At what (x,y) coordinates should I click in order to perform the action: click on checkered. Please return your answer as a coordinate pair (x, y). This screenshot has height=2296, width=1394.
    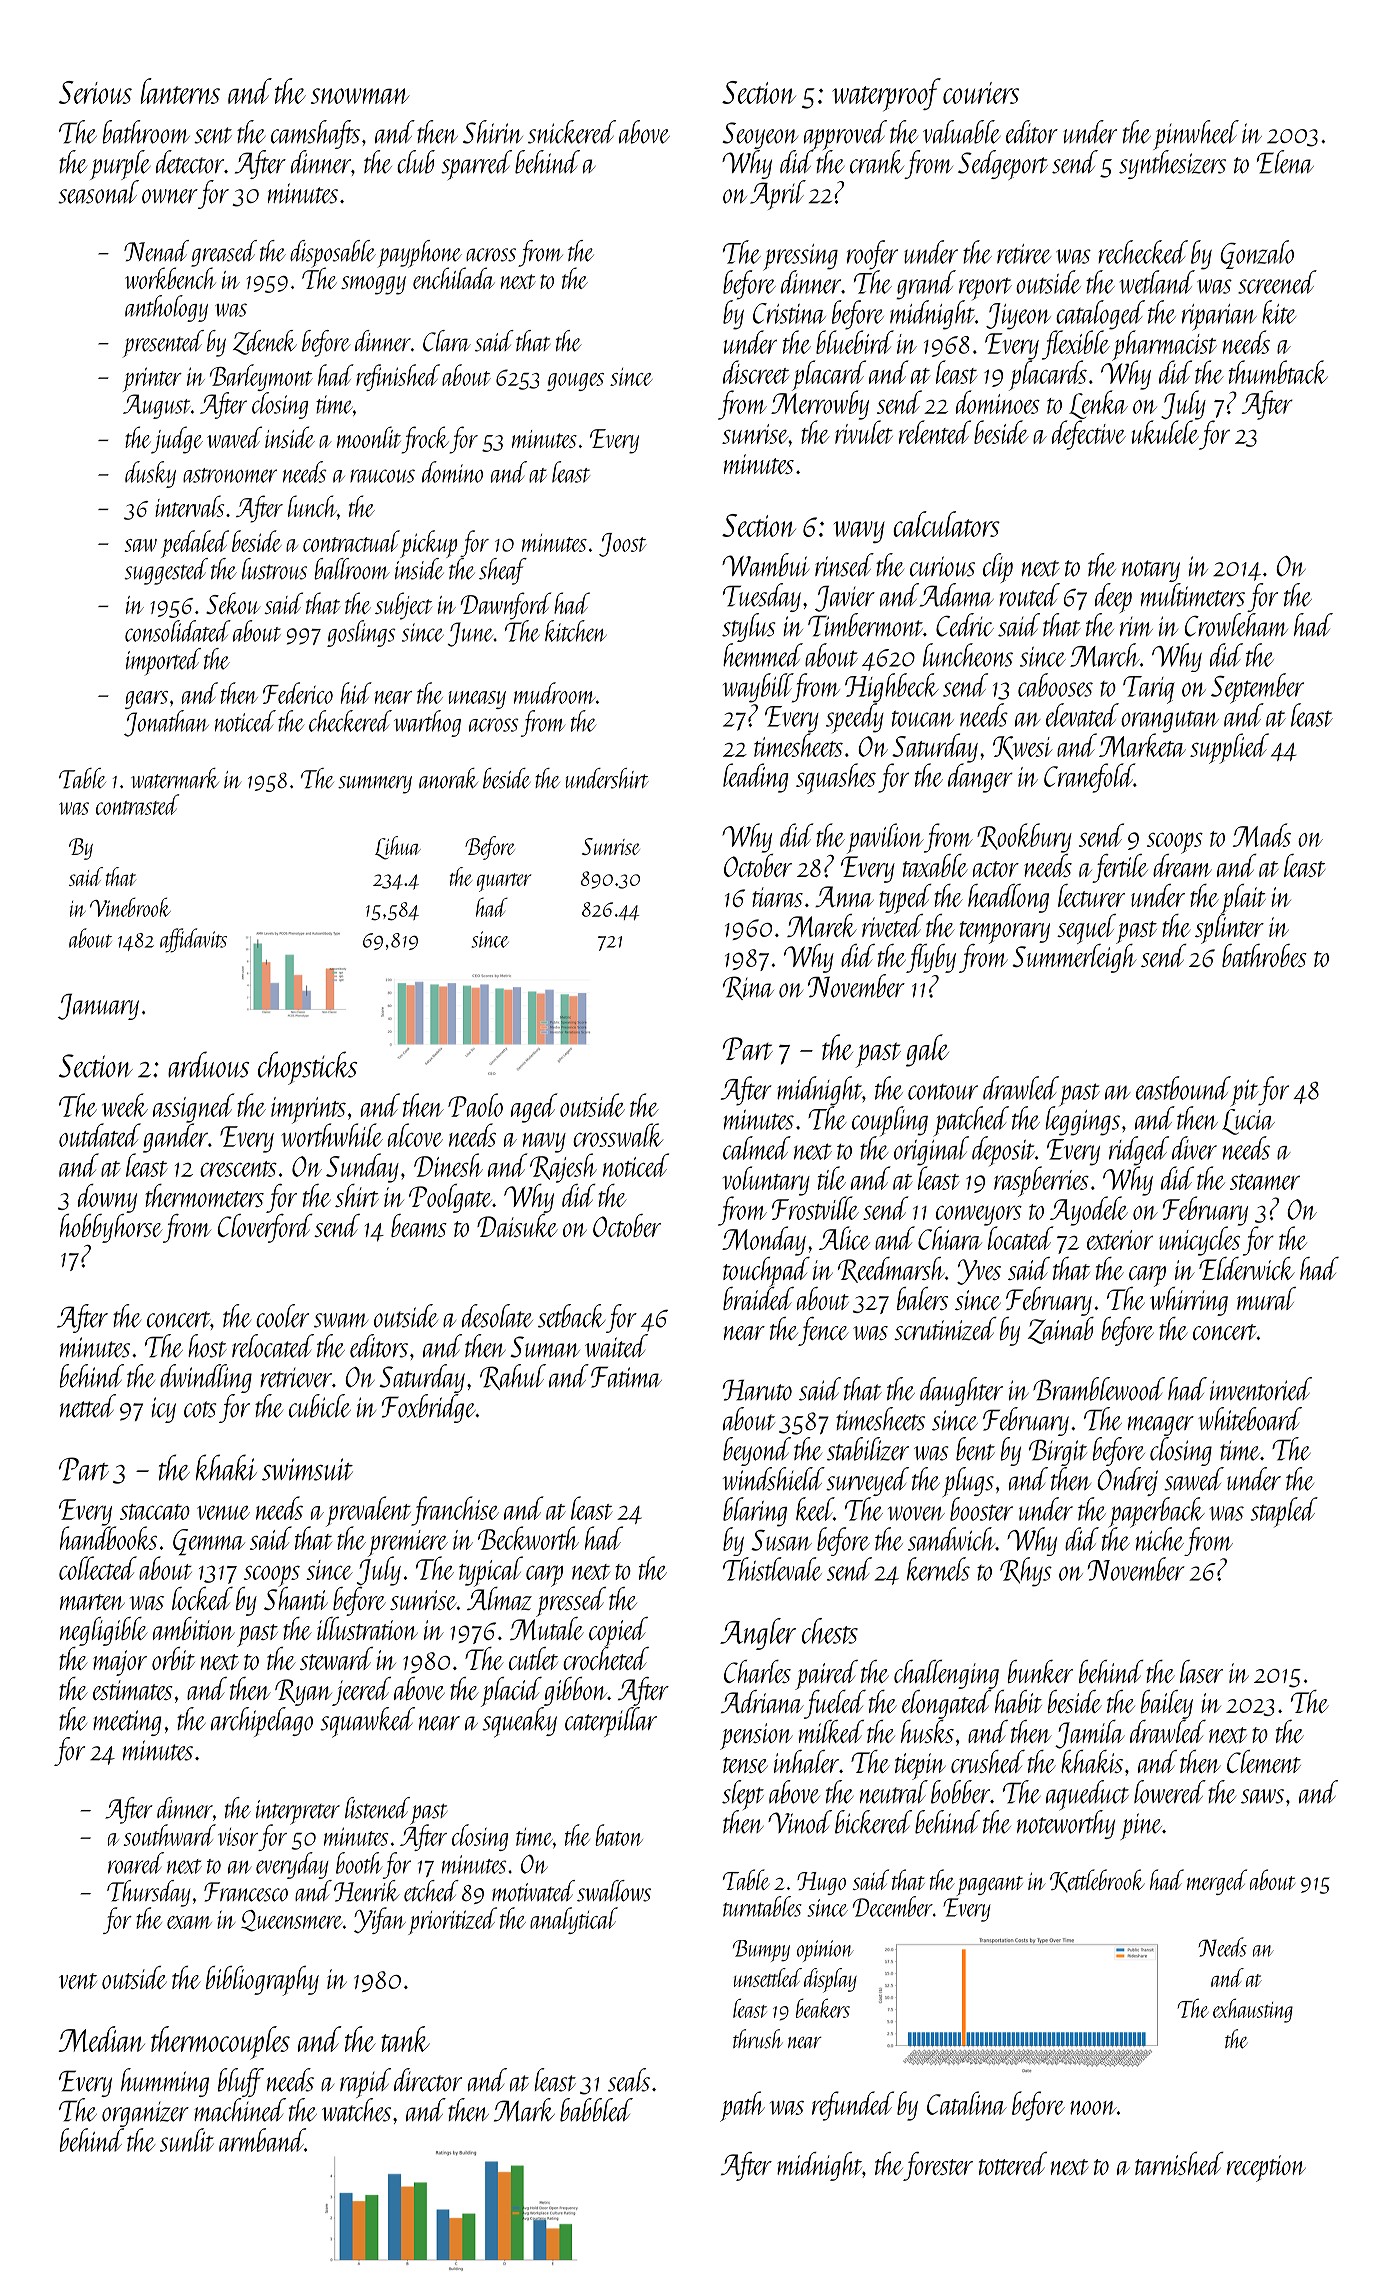
    Looking at the image, I should click on (350, 721).
